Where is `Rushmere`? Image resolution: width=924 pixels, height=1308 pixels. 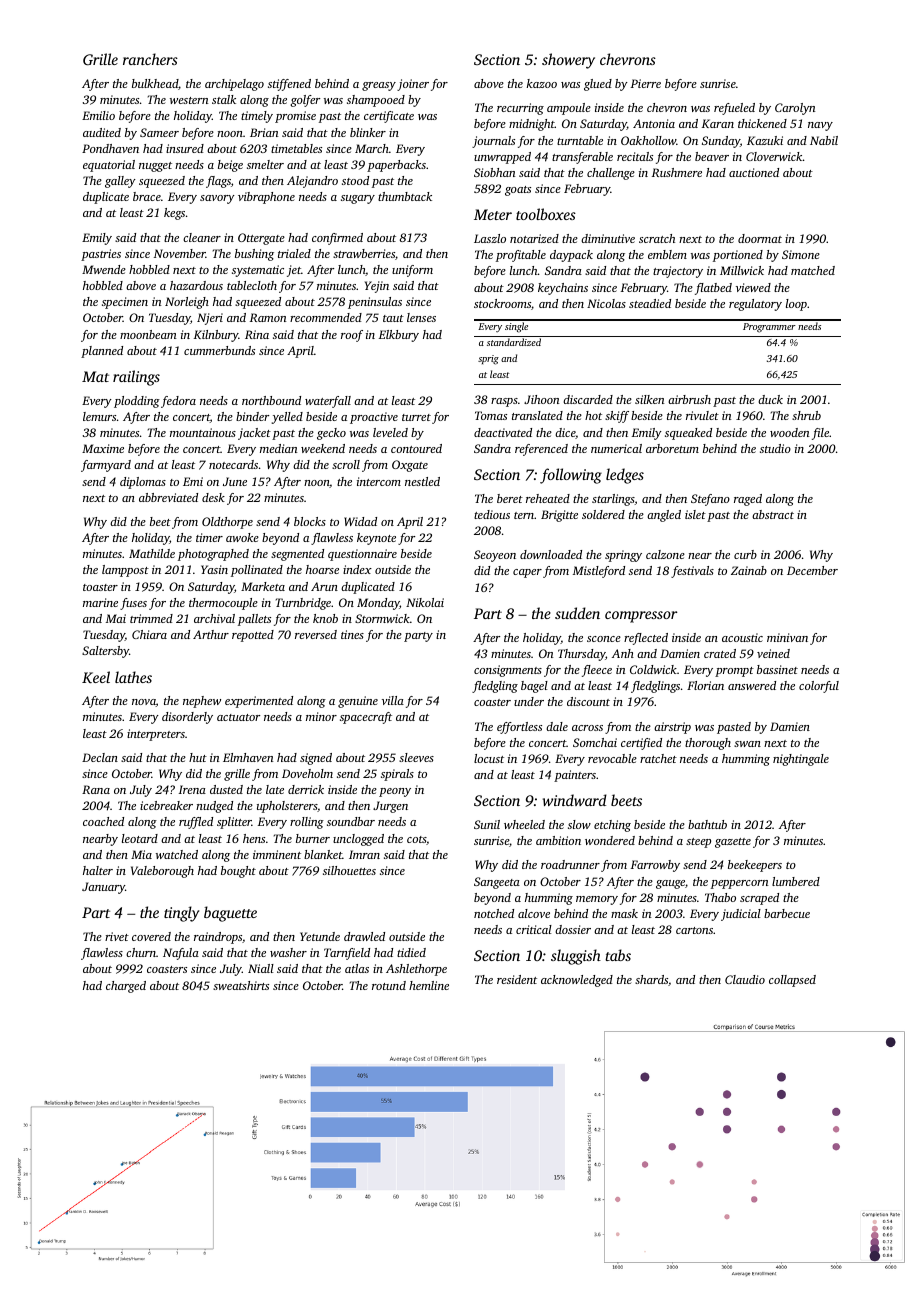 Rushmere is located at coordinates (677, 172).
